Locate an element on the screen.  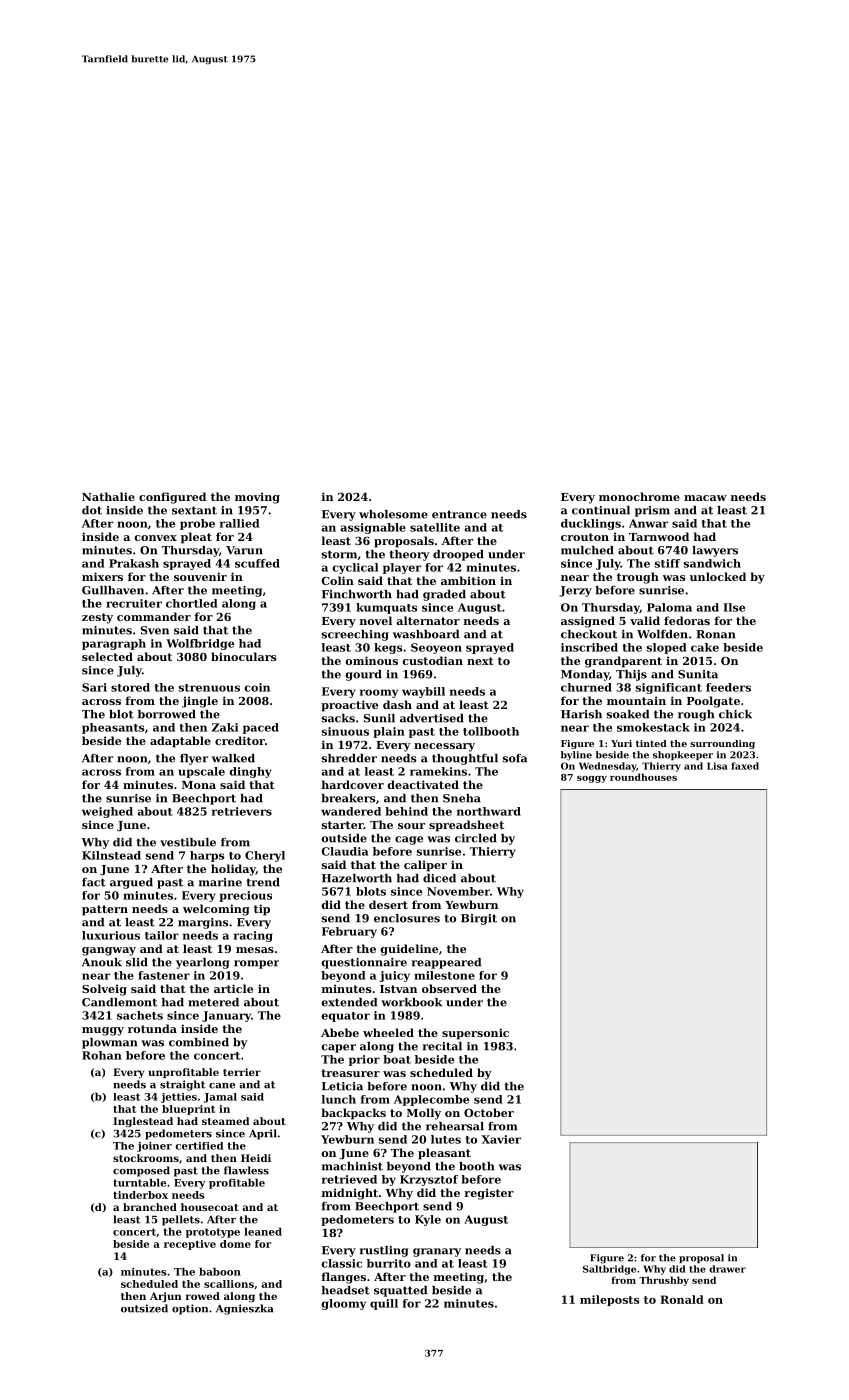
outsized is located at coordinates (144, 1308).
